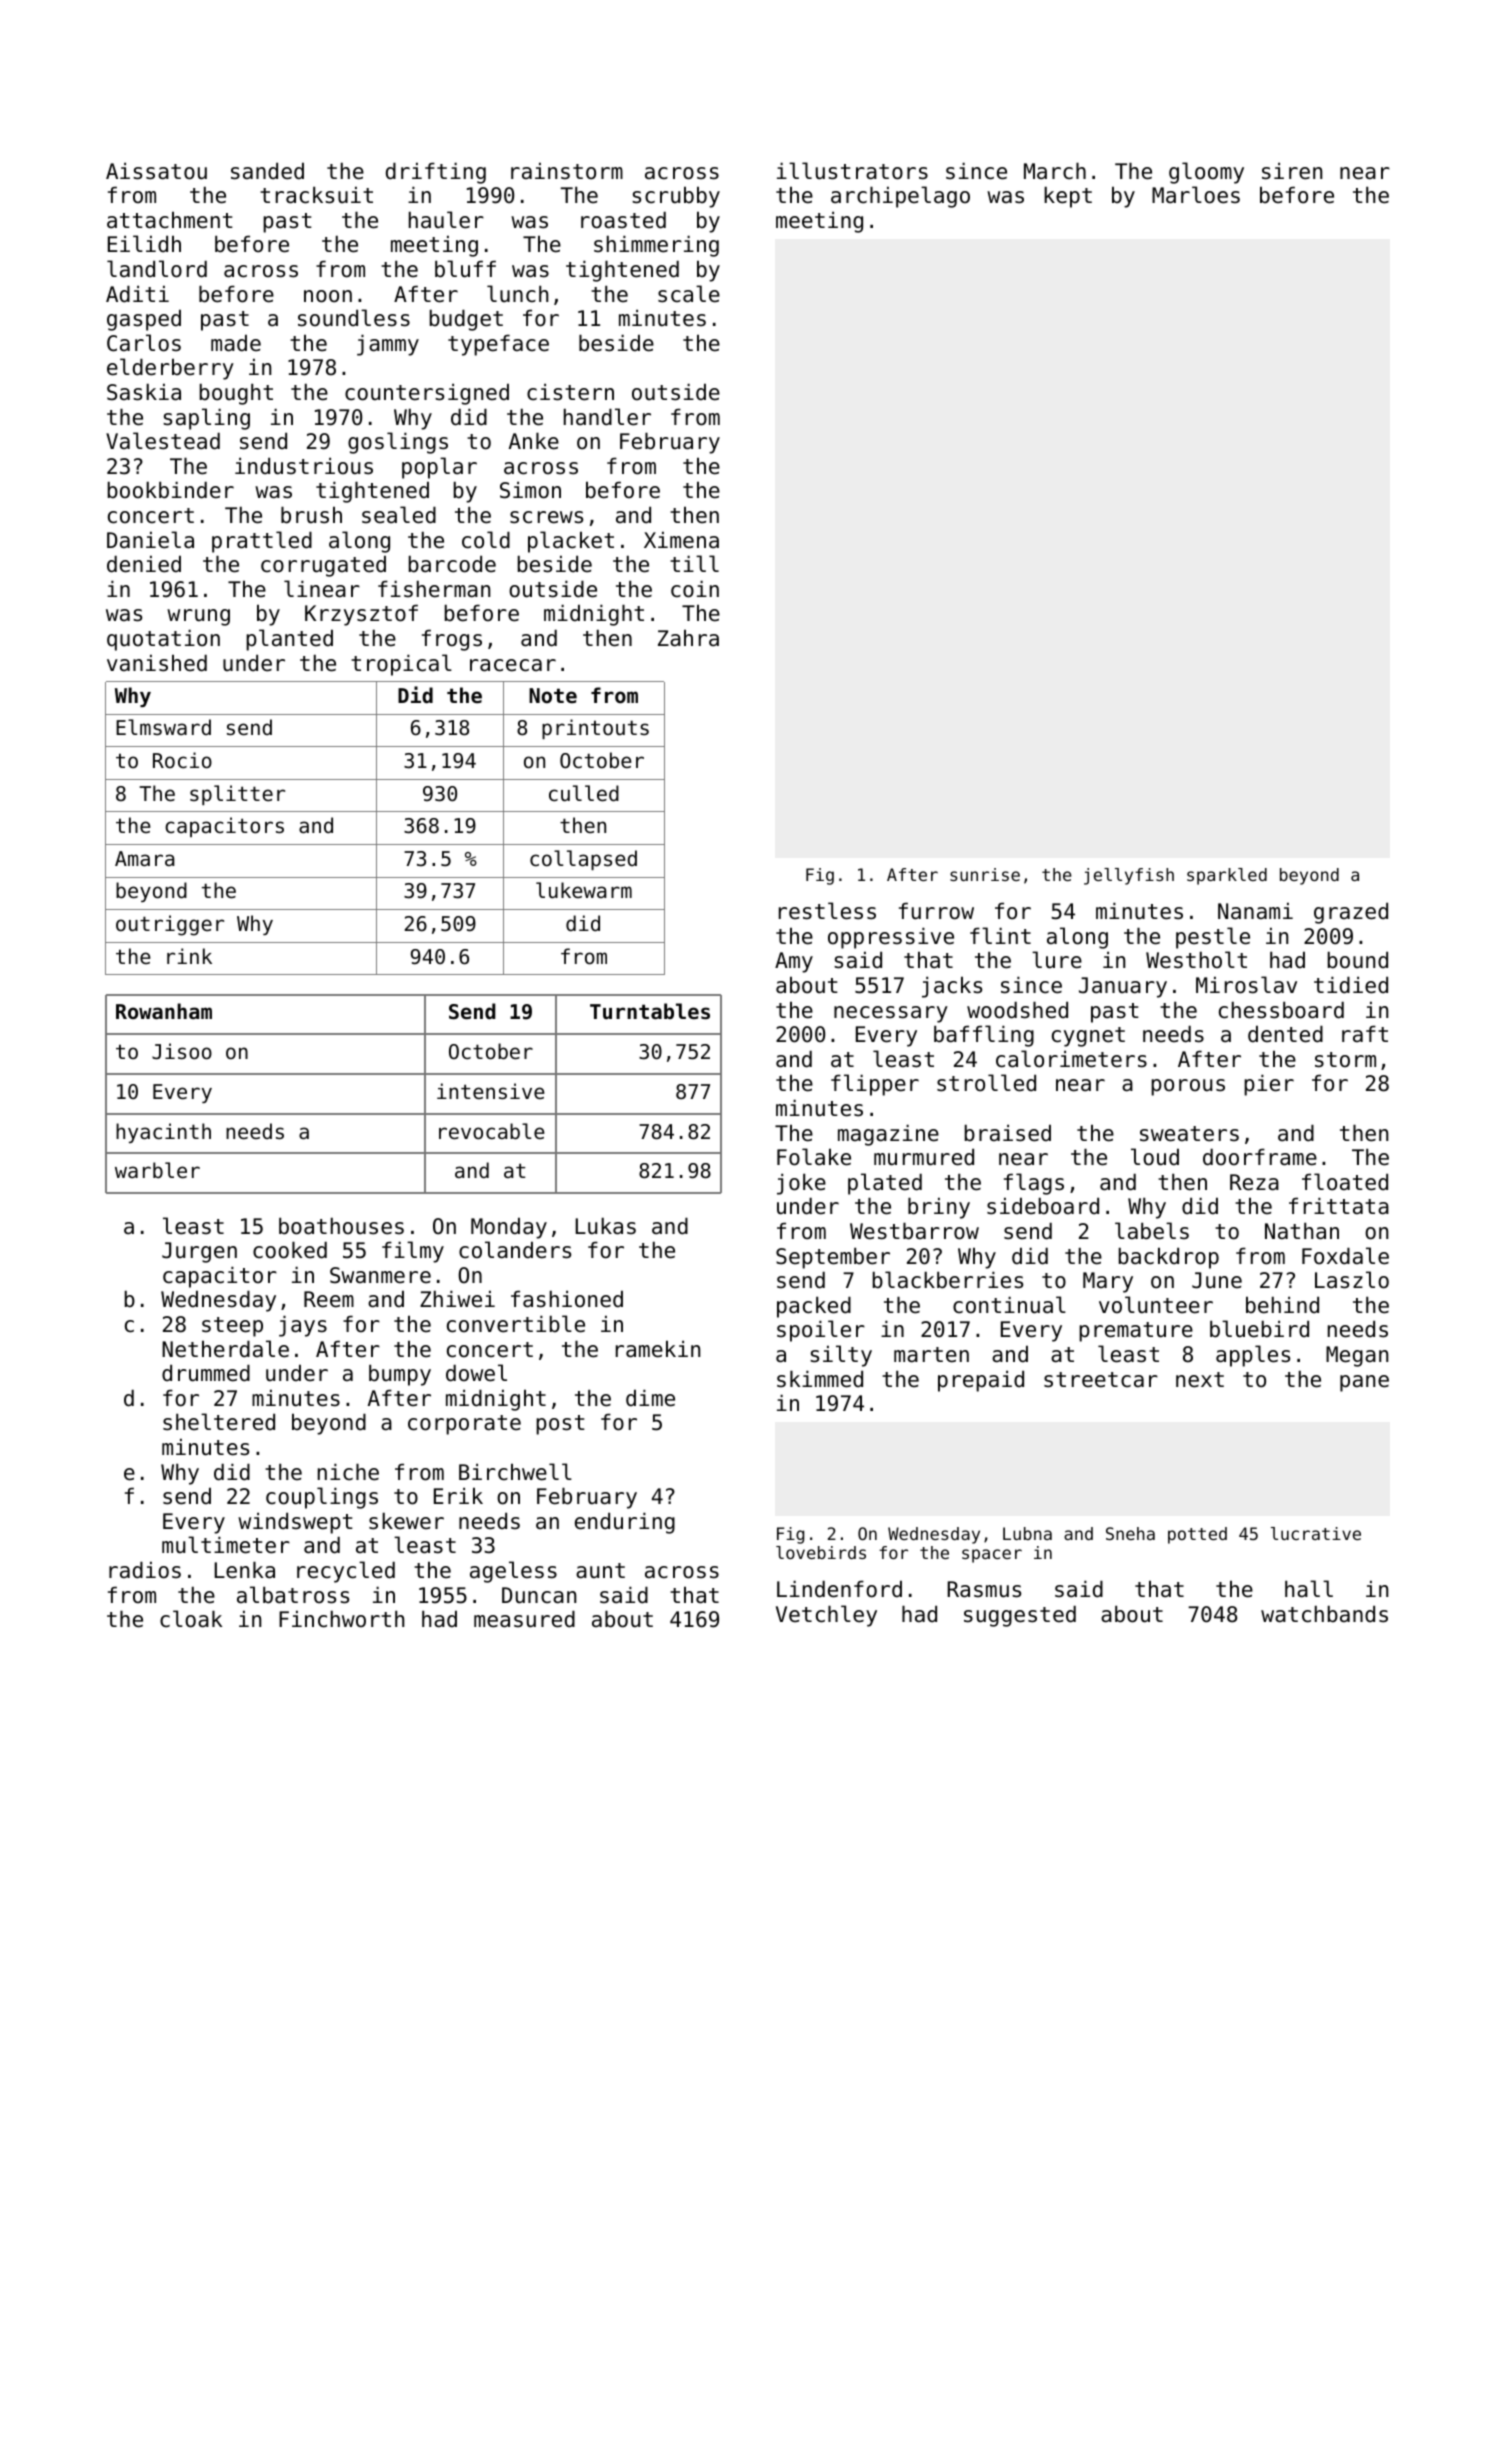 This page has width=1496, height=2464. What do you see at coordinates (1292, 171) in the page?
I see `siren` at bounding box center [1292, 171].
